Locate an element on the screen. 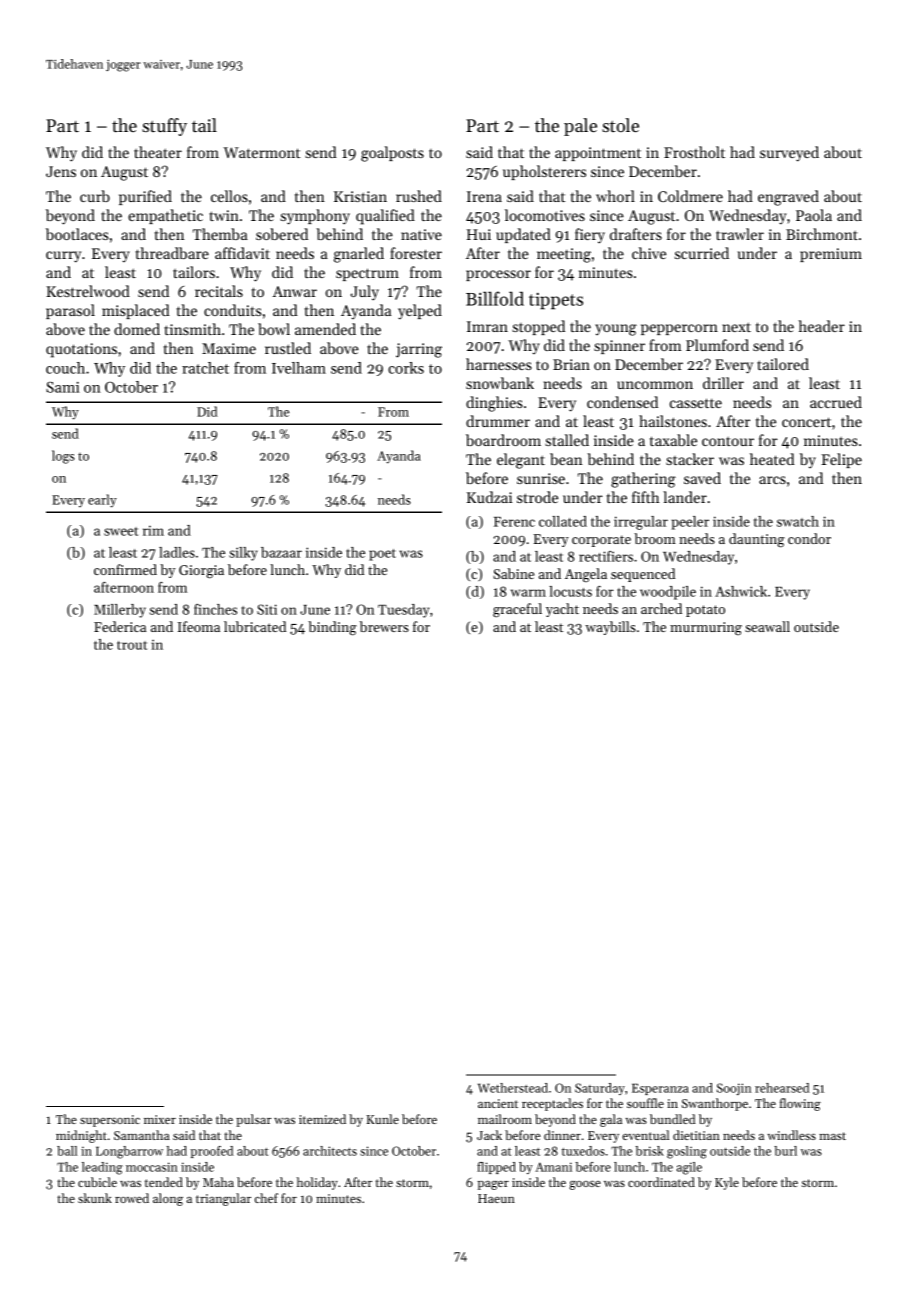  midnight is located at coordinates (81, 1136).
